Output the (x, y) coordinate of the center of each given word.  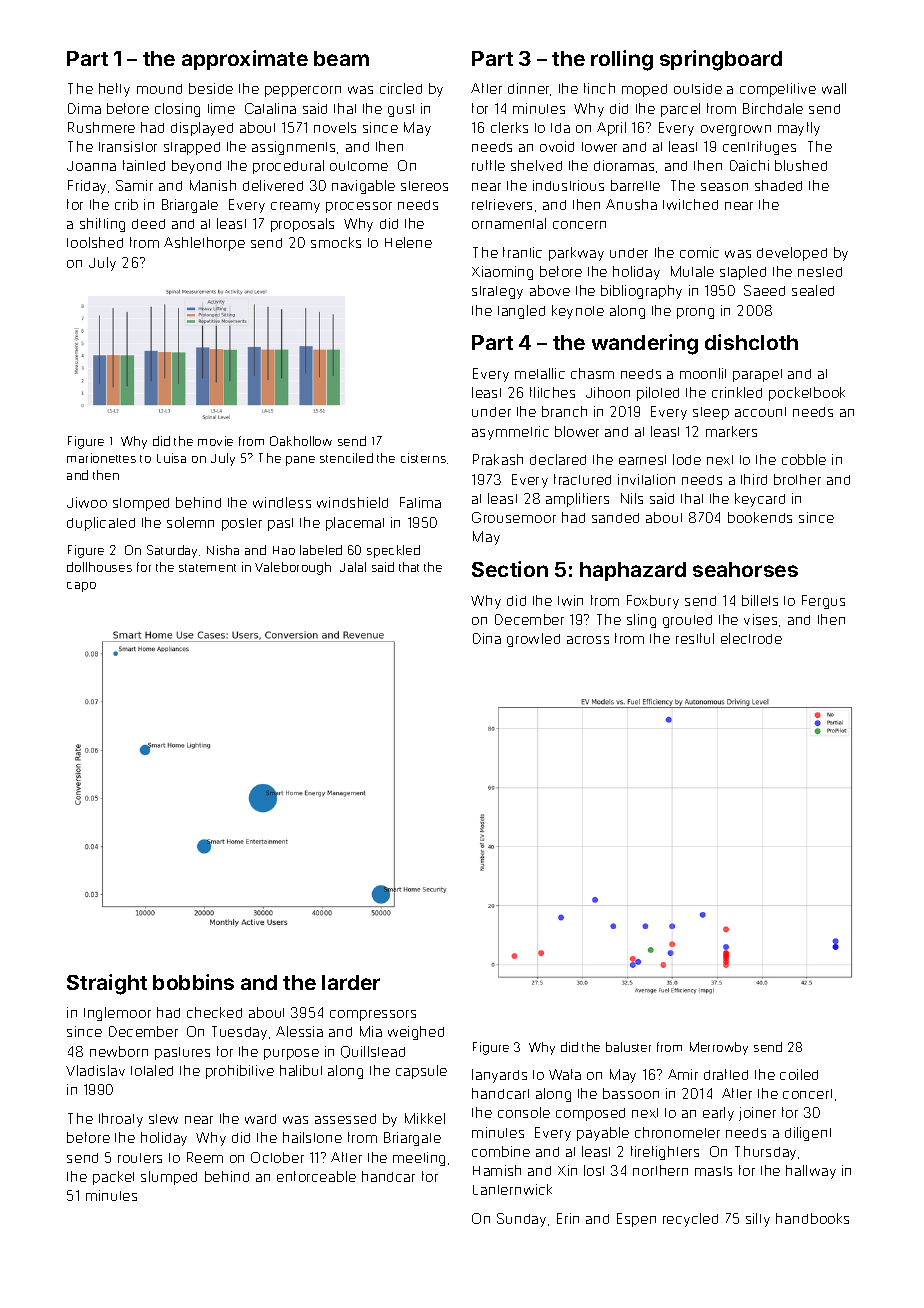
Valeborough (293, 568)
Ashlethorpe (204, 244)
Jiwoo (87, 502)
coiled (799, 1074)
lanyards (499, 1076)
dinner (529, 89)
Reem (205, 1157)
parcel (680, 110)
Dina (487, 638)
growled (533, 640)
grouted (687, 621)
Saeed (764, 290)
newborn (119, 1051)
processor (359, 207)
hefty (114, 90)
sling (641, 621)
